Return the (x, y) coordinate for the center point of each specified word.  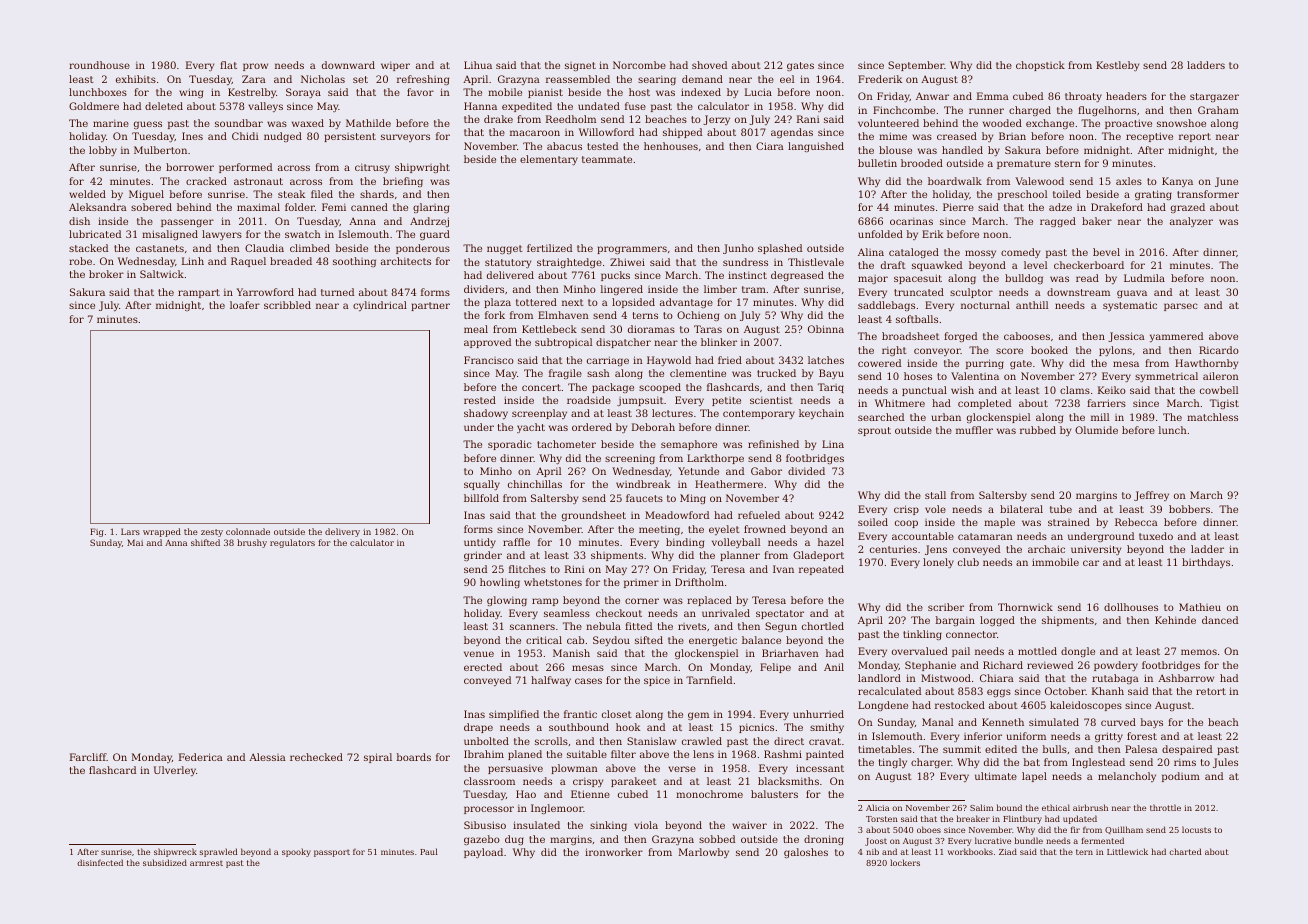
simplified (514, 715)
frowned (765, 529)
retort (1211, 691)
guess (148, 125)
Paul (429, 851)
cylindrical (380, 306)
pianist (545, 93)
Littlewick (1127, 851)
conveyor (937, 352)
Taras (708, 329)
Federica (201, 757)
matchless (1212, 417)
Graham (1218, 110)
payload (483, 853)
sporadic (510, 445)
